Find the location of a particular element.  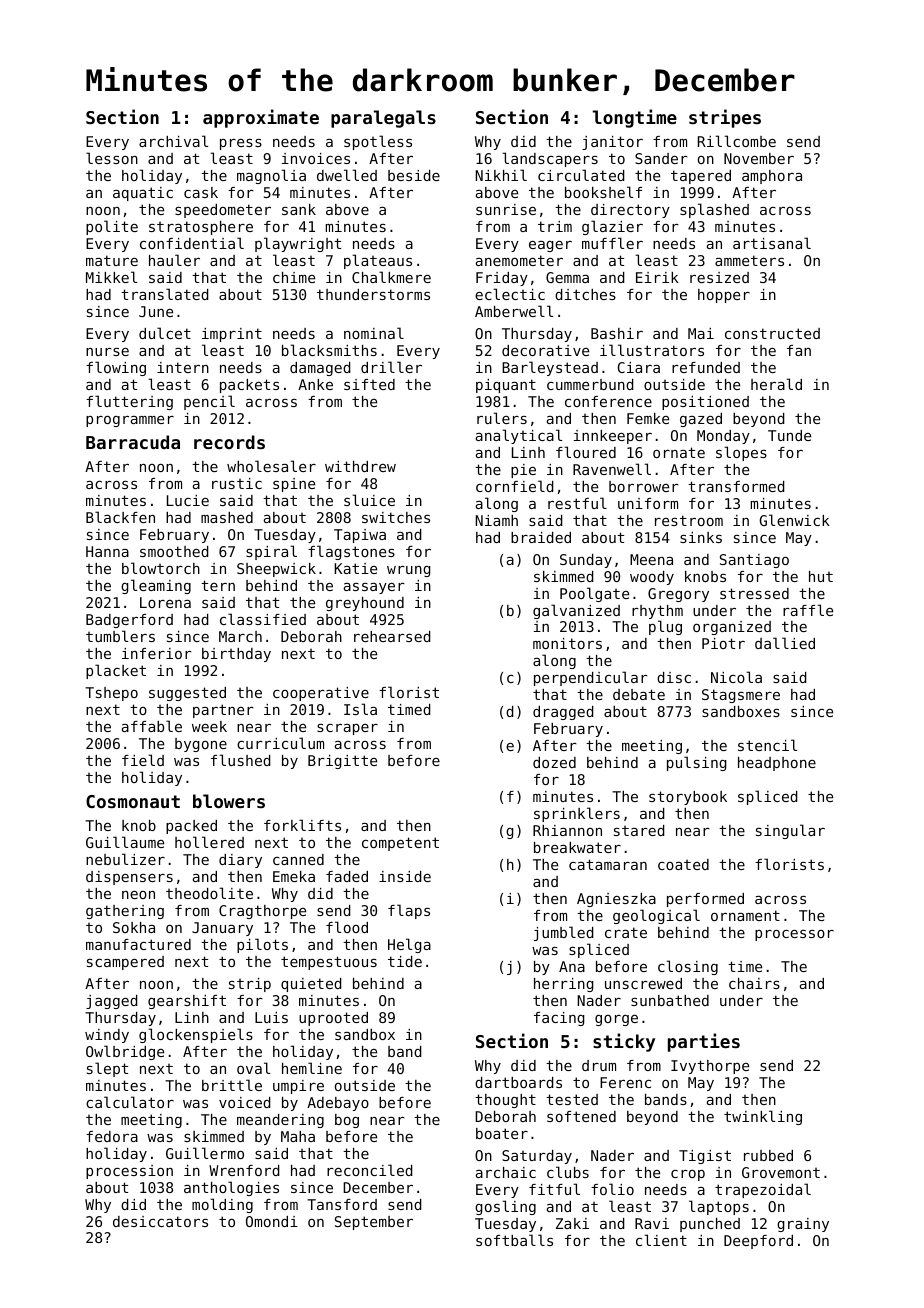

Sander is located at coordinates (661, 158).
